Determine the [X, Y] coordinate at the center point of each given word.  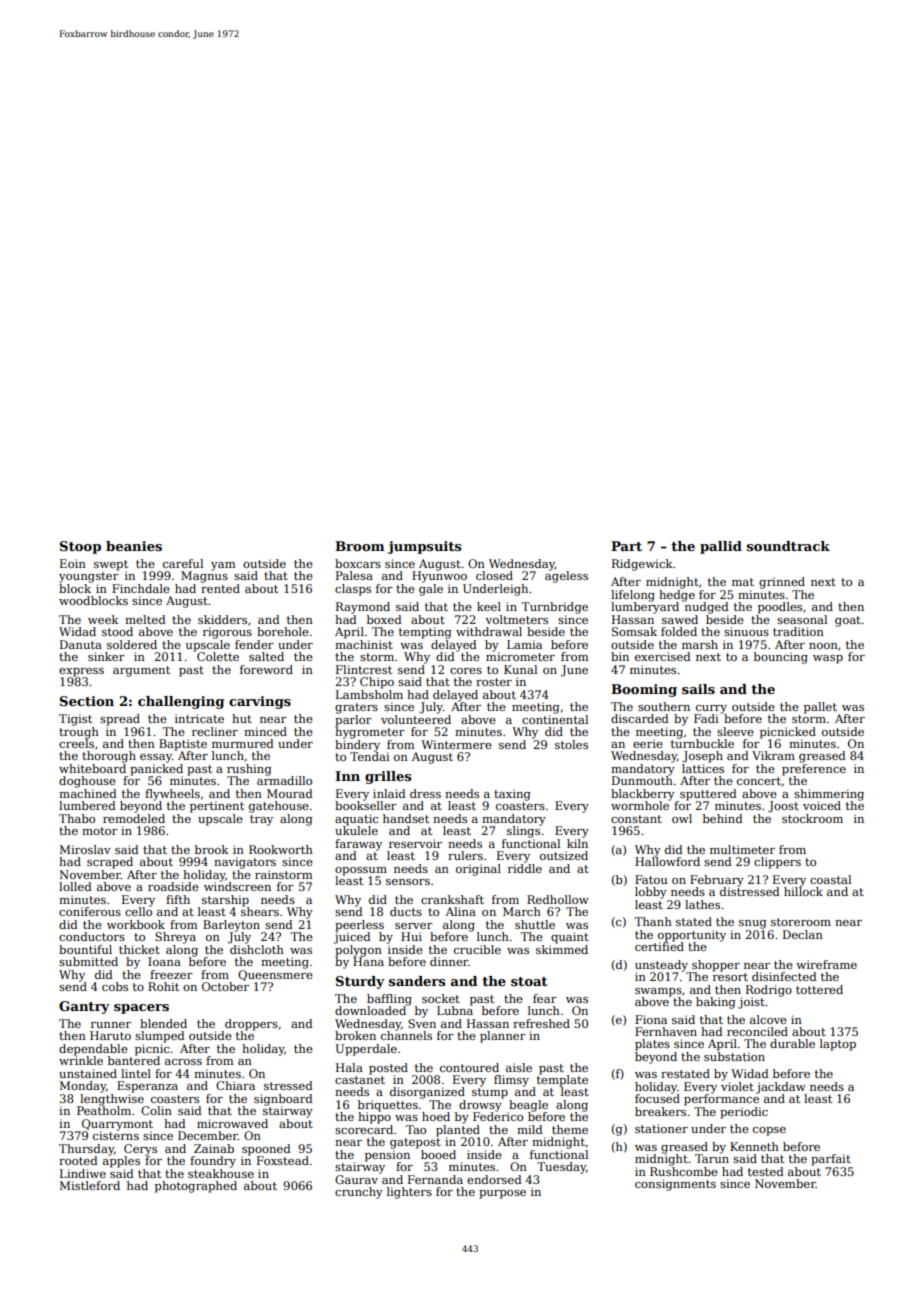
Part [626, 546]
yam [223, 566]
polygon [358, 951]
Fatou [651, 879]
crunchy [359, 1193]
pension [387, 1156]
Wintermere [456, 744]
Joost [783, 807]
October [225, 986]
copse [769, 1131]
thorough [109, 757]
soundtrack [788, 546]
